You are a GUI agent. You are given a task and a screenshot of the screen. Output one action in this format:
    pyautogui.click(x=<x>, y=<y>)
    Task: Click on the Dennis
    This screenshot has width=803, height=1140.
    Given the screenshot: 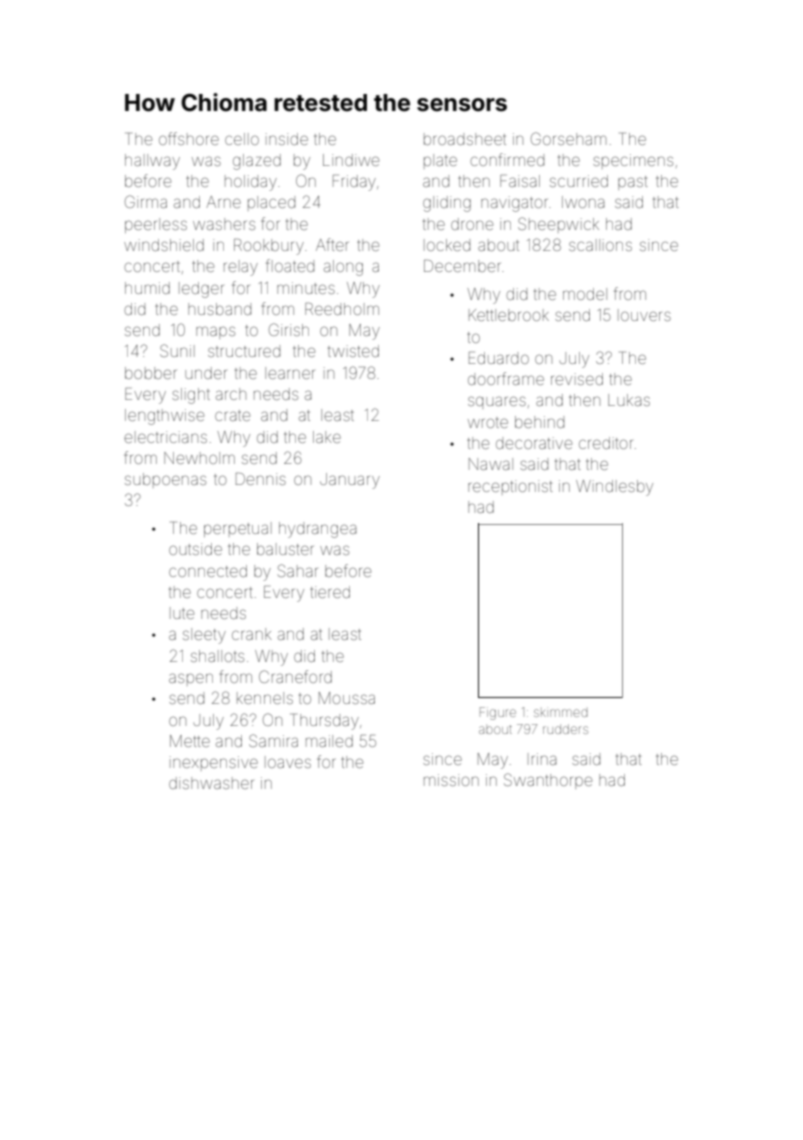 What is the action you would take?
    pyautogui.click(x=261, y=479)
